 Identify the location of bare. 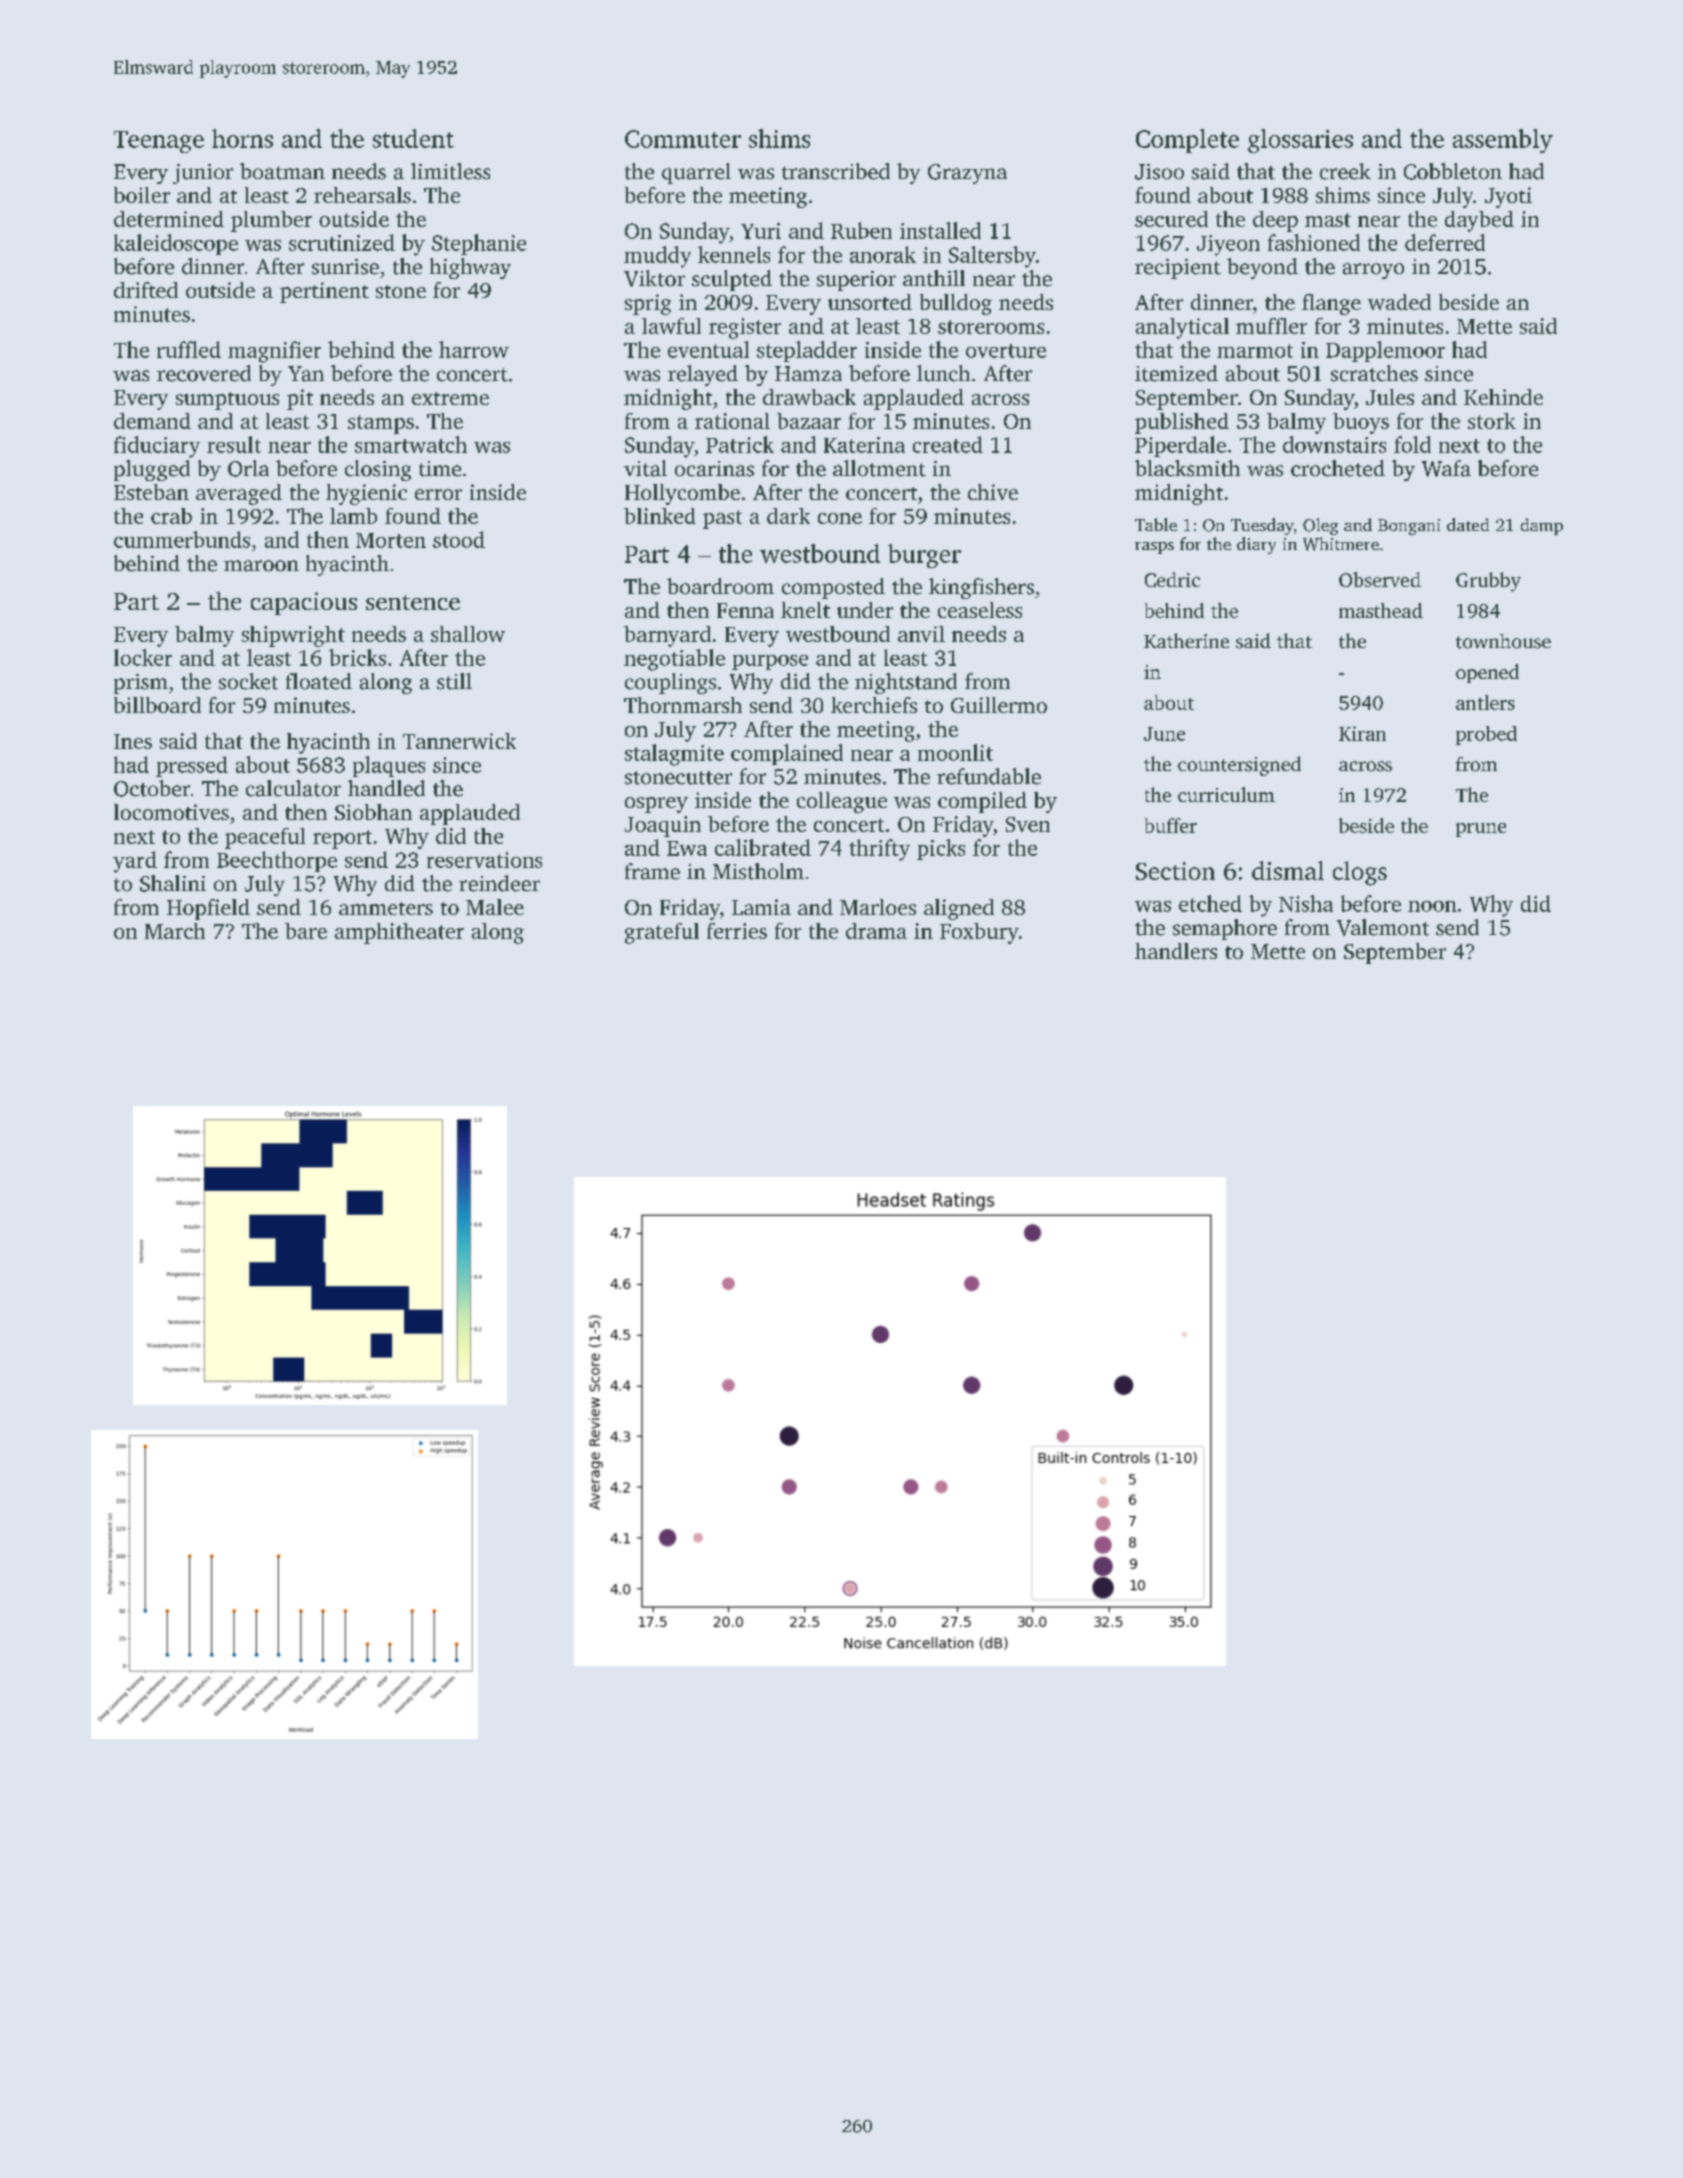
(306, 931).
